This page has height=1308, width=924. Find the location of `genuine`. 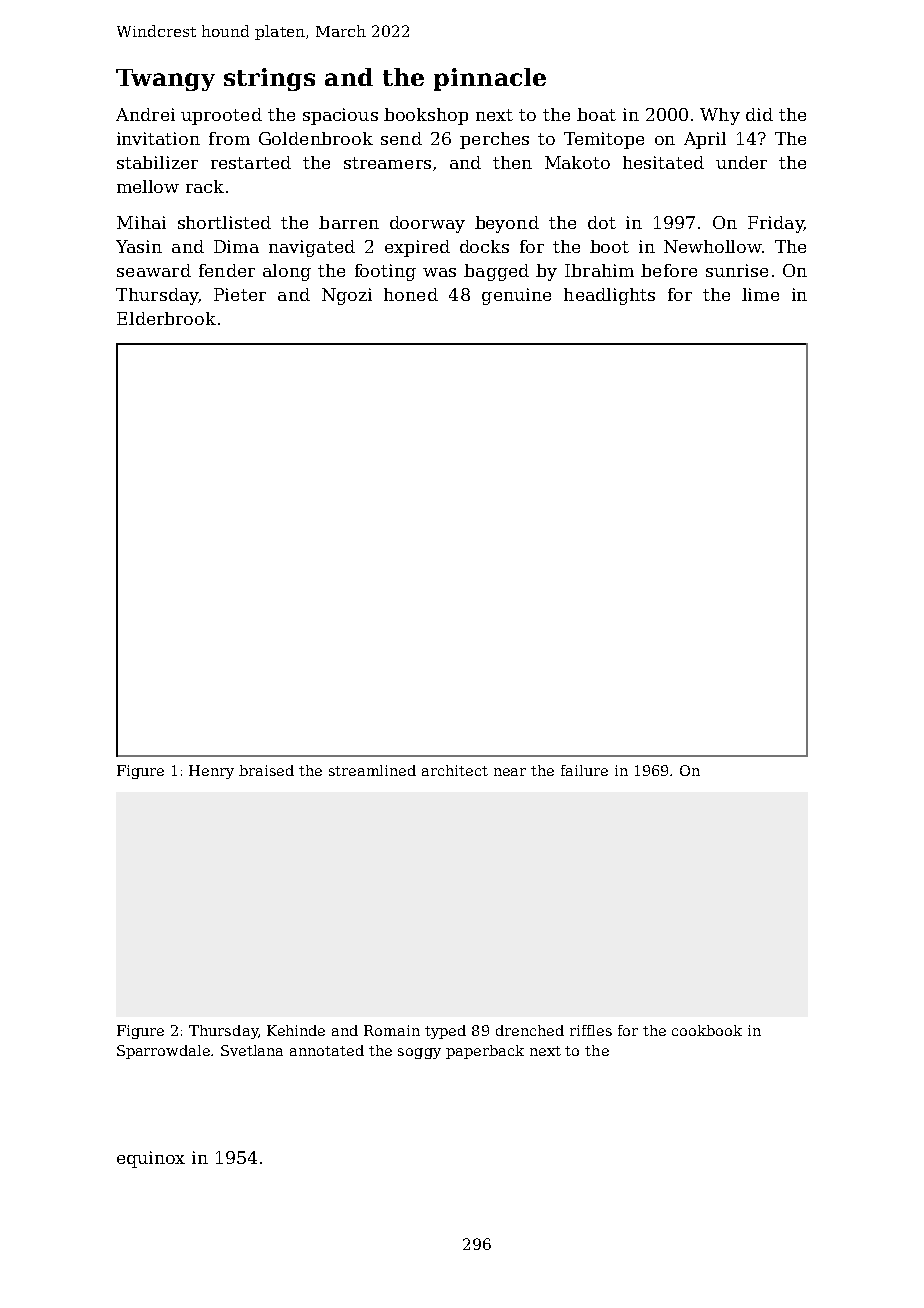

genuine is located at coordinates (516, 296).
